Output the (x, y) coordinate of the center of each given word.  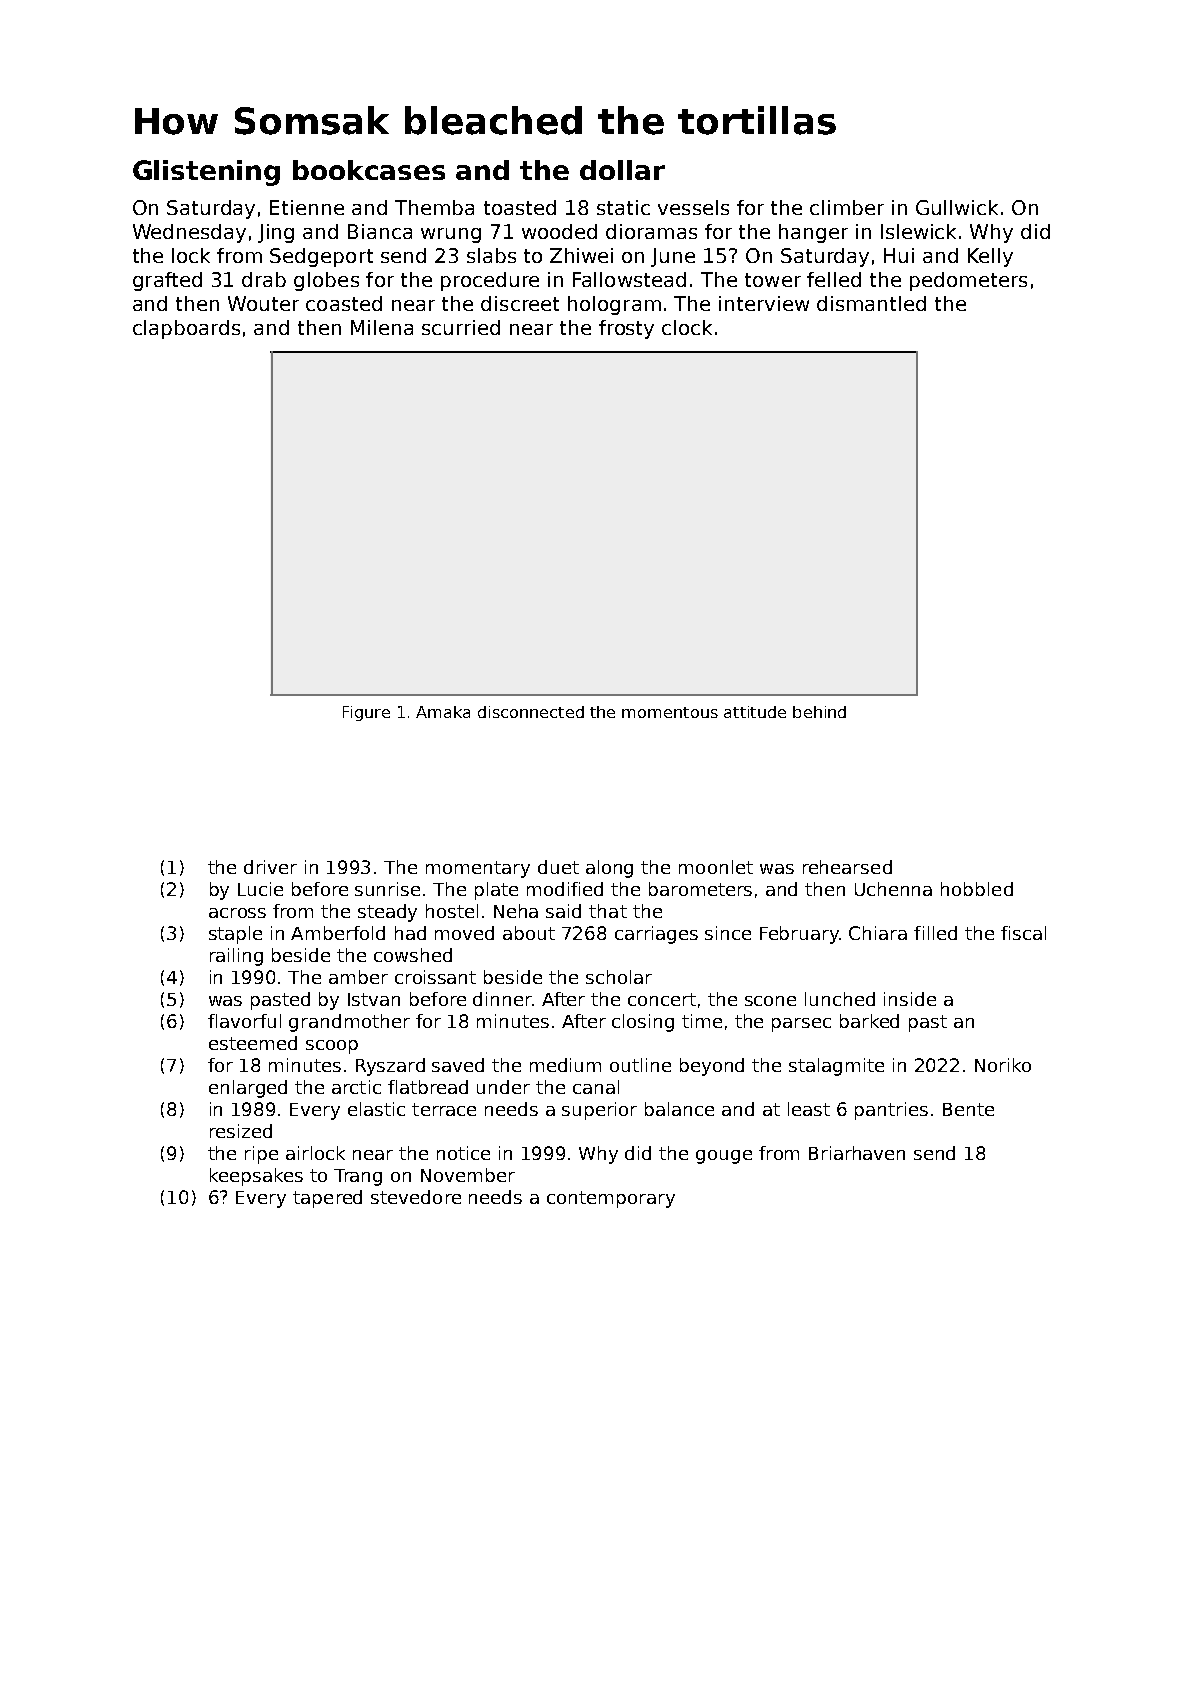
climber (847, 207)
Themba (434, 207)
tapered (327, 1199)
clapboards (186, 329)
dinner (502, 999)
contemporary (611, 1199)
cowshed (413, 955)
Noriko (1003, 1065)
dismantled (871, 303)
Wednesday (189, 233)
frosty (626, 329)
